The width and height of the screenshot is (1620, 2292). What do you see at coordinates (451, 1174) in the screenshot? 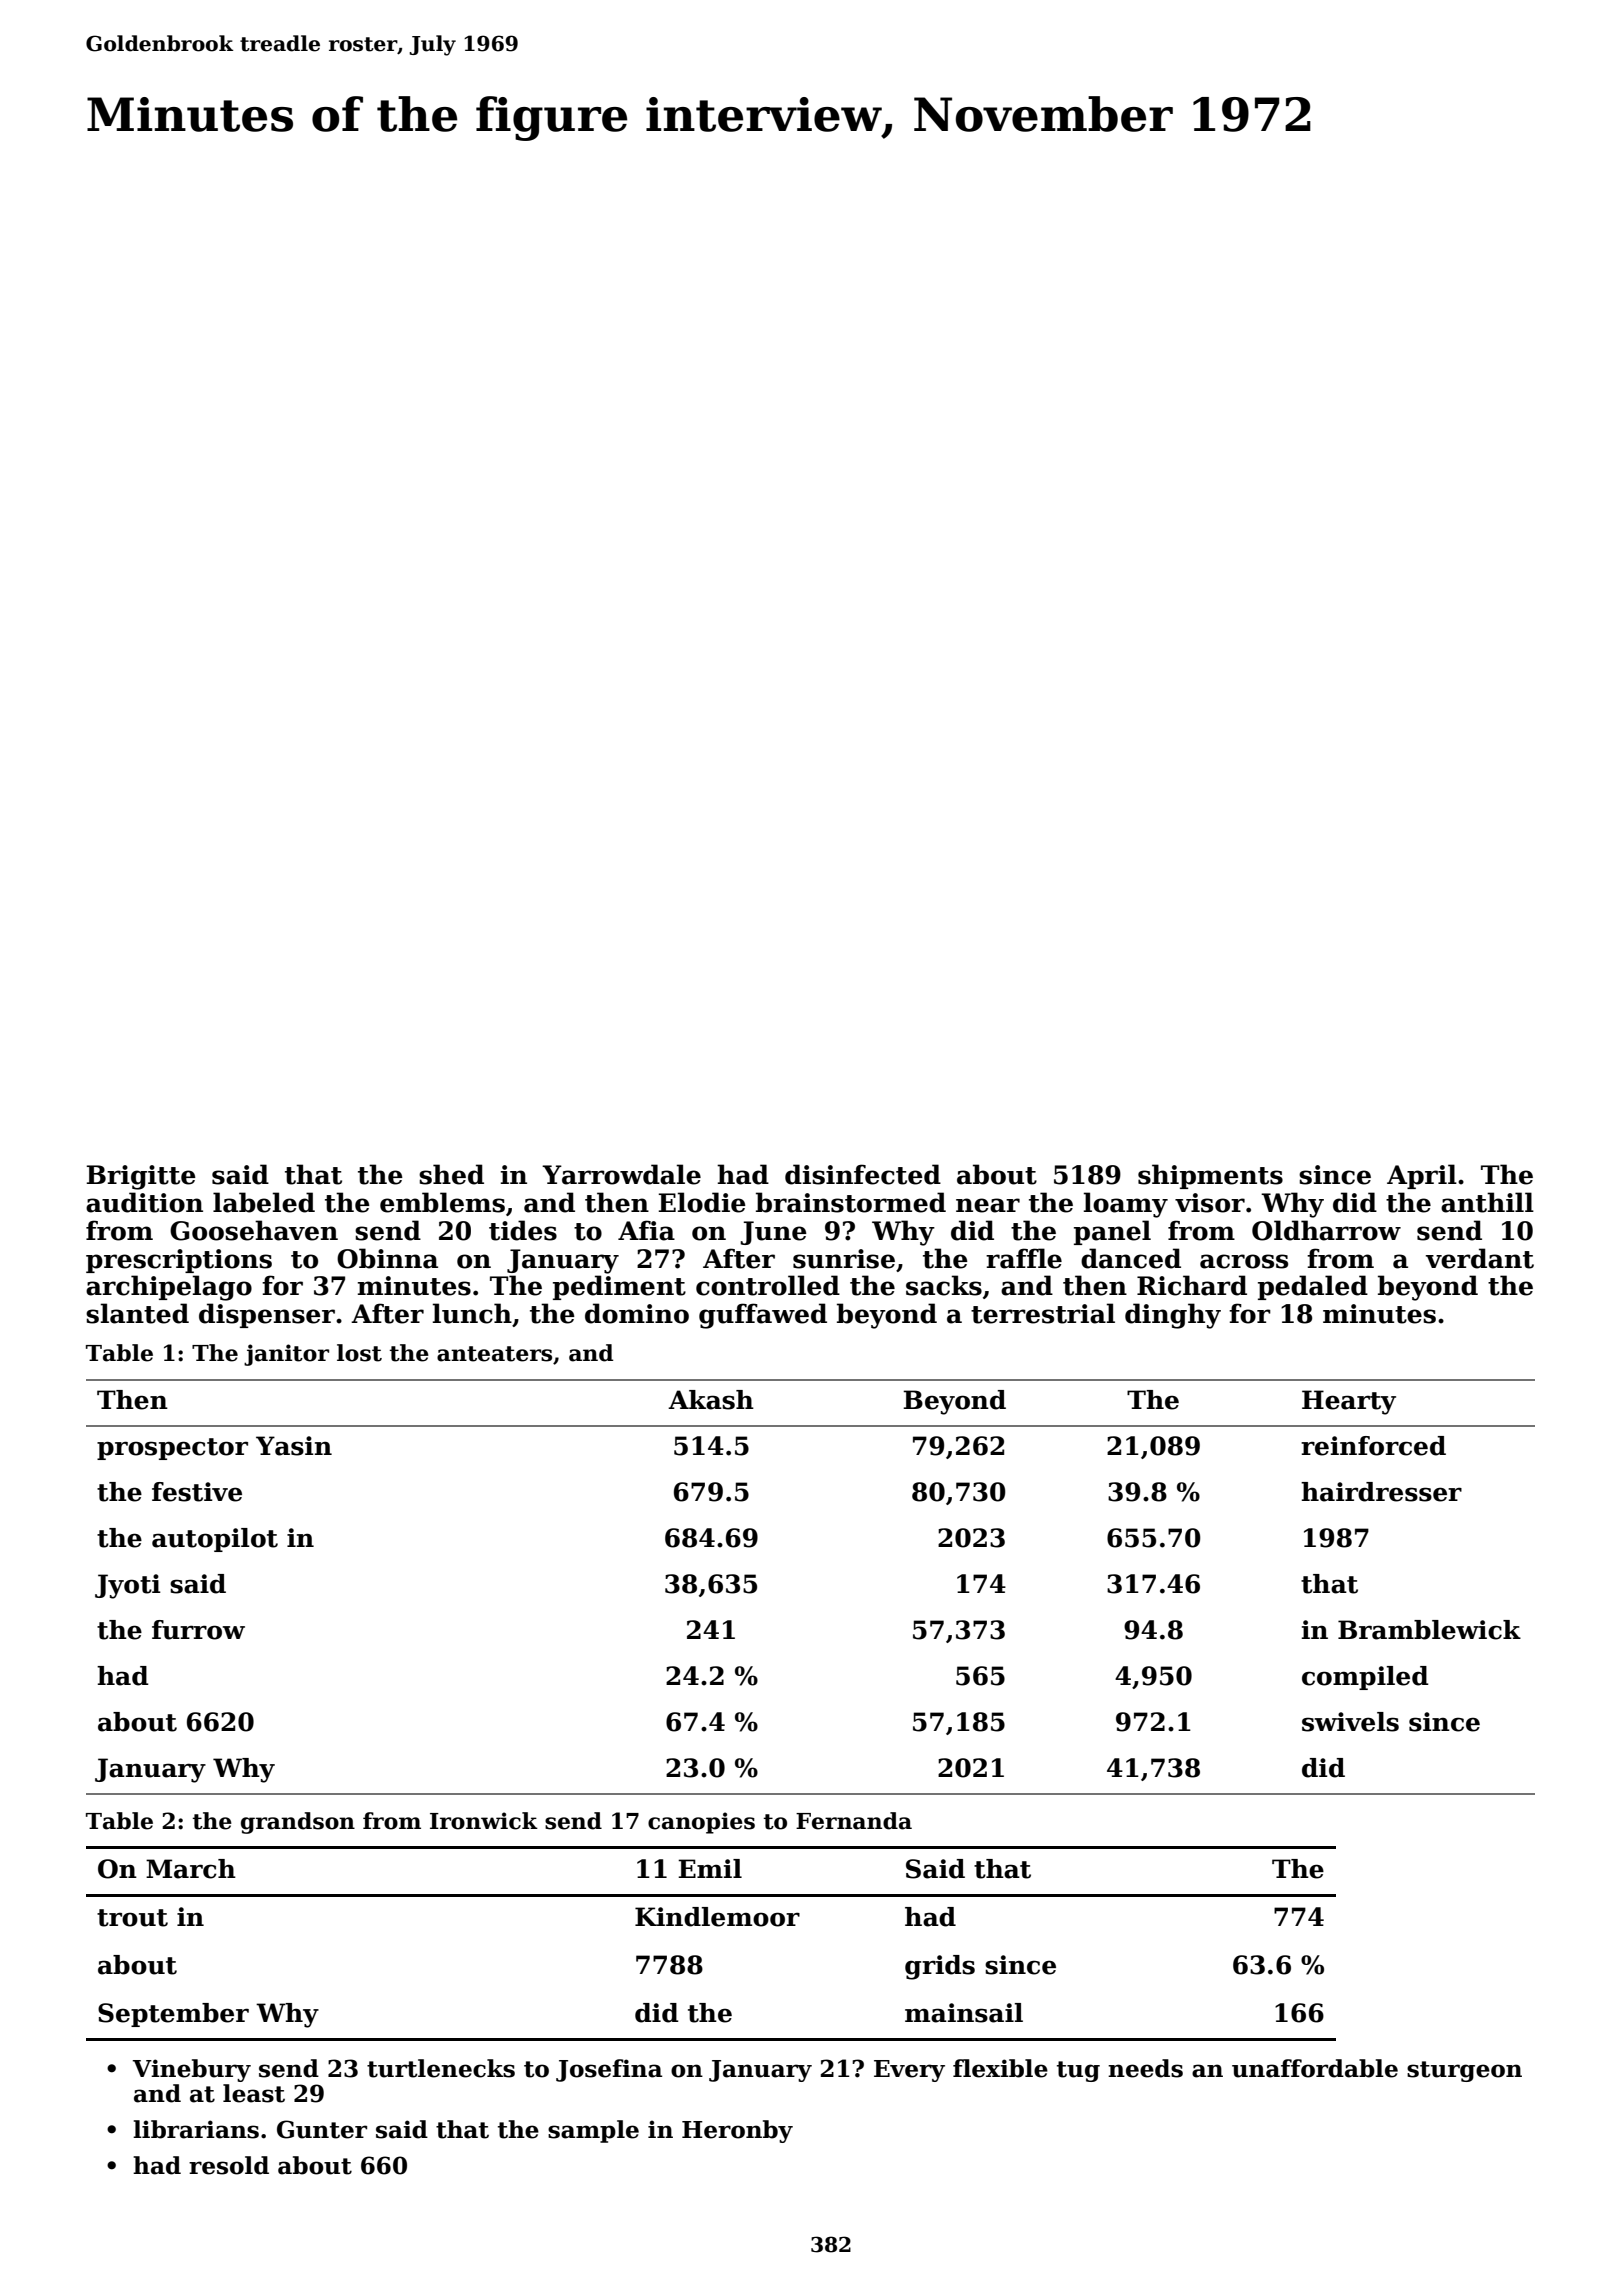
I see `shed` at bounding box center [451, 1174].
